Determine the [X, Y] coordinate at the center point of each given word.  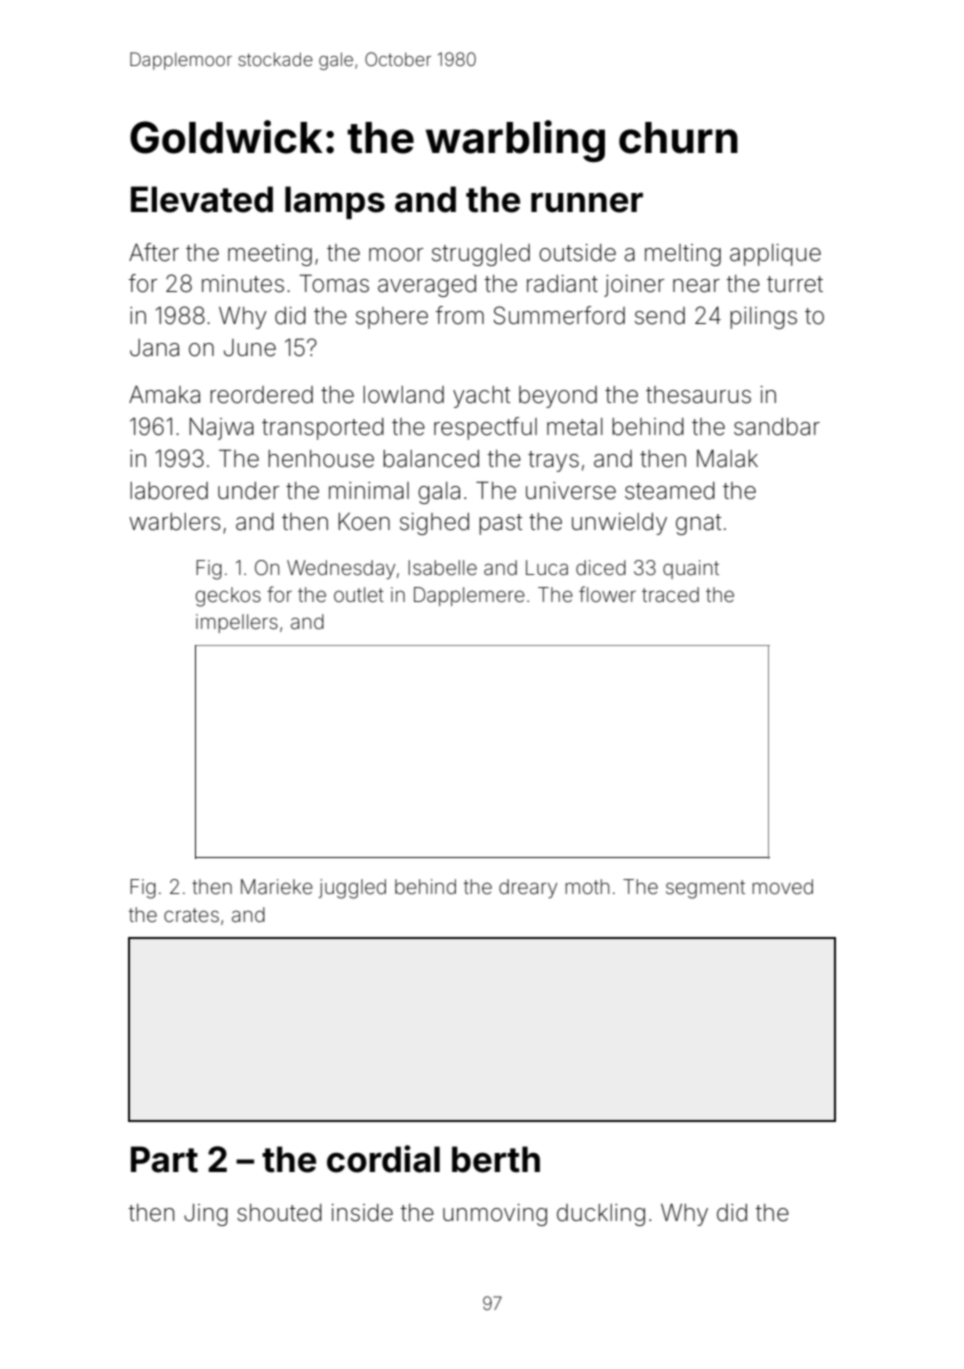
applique [775, 255]
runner [587, 202]
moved [782, 886]
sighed [434, 524]
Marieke [277, 886]
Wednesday [341, 569]
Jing [206, 1215]
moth [587, 886]
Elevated [202, 199]
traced [670, 594]
